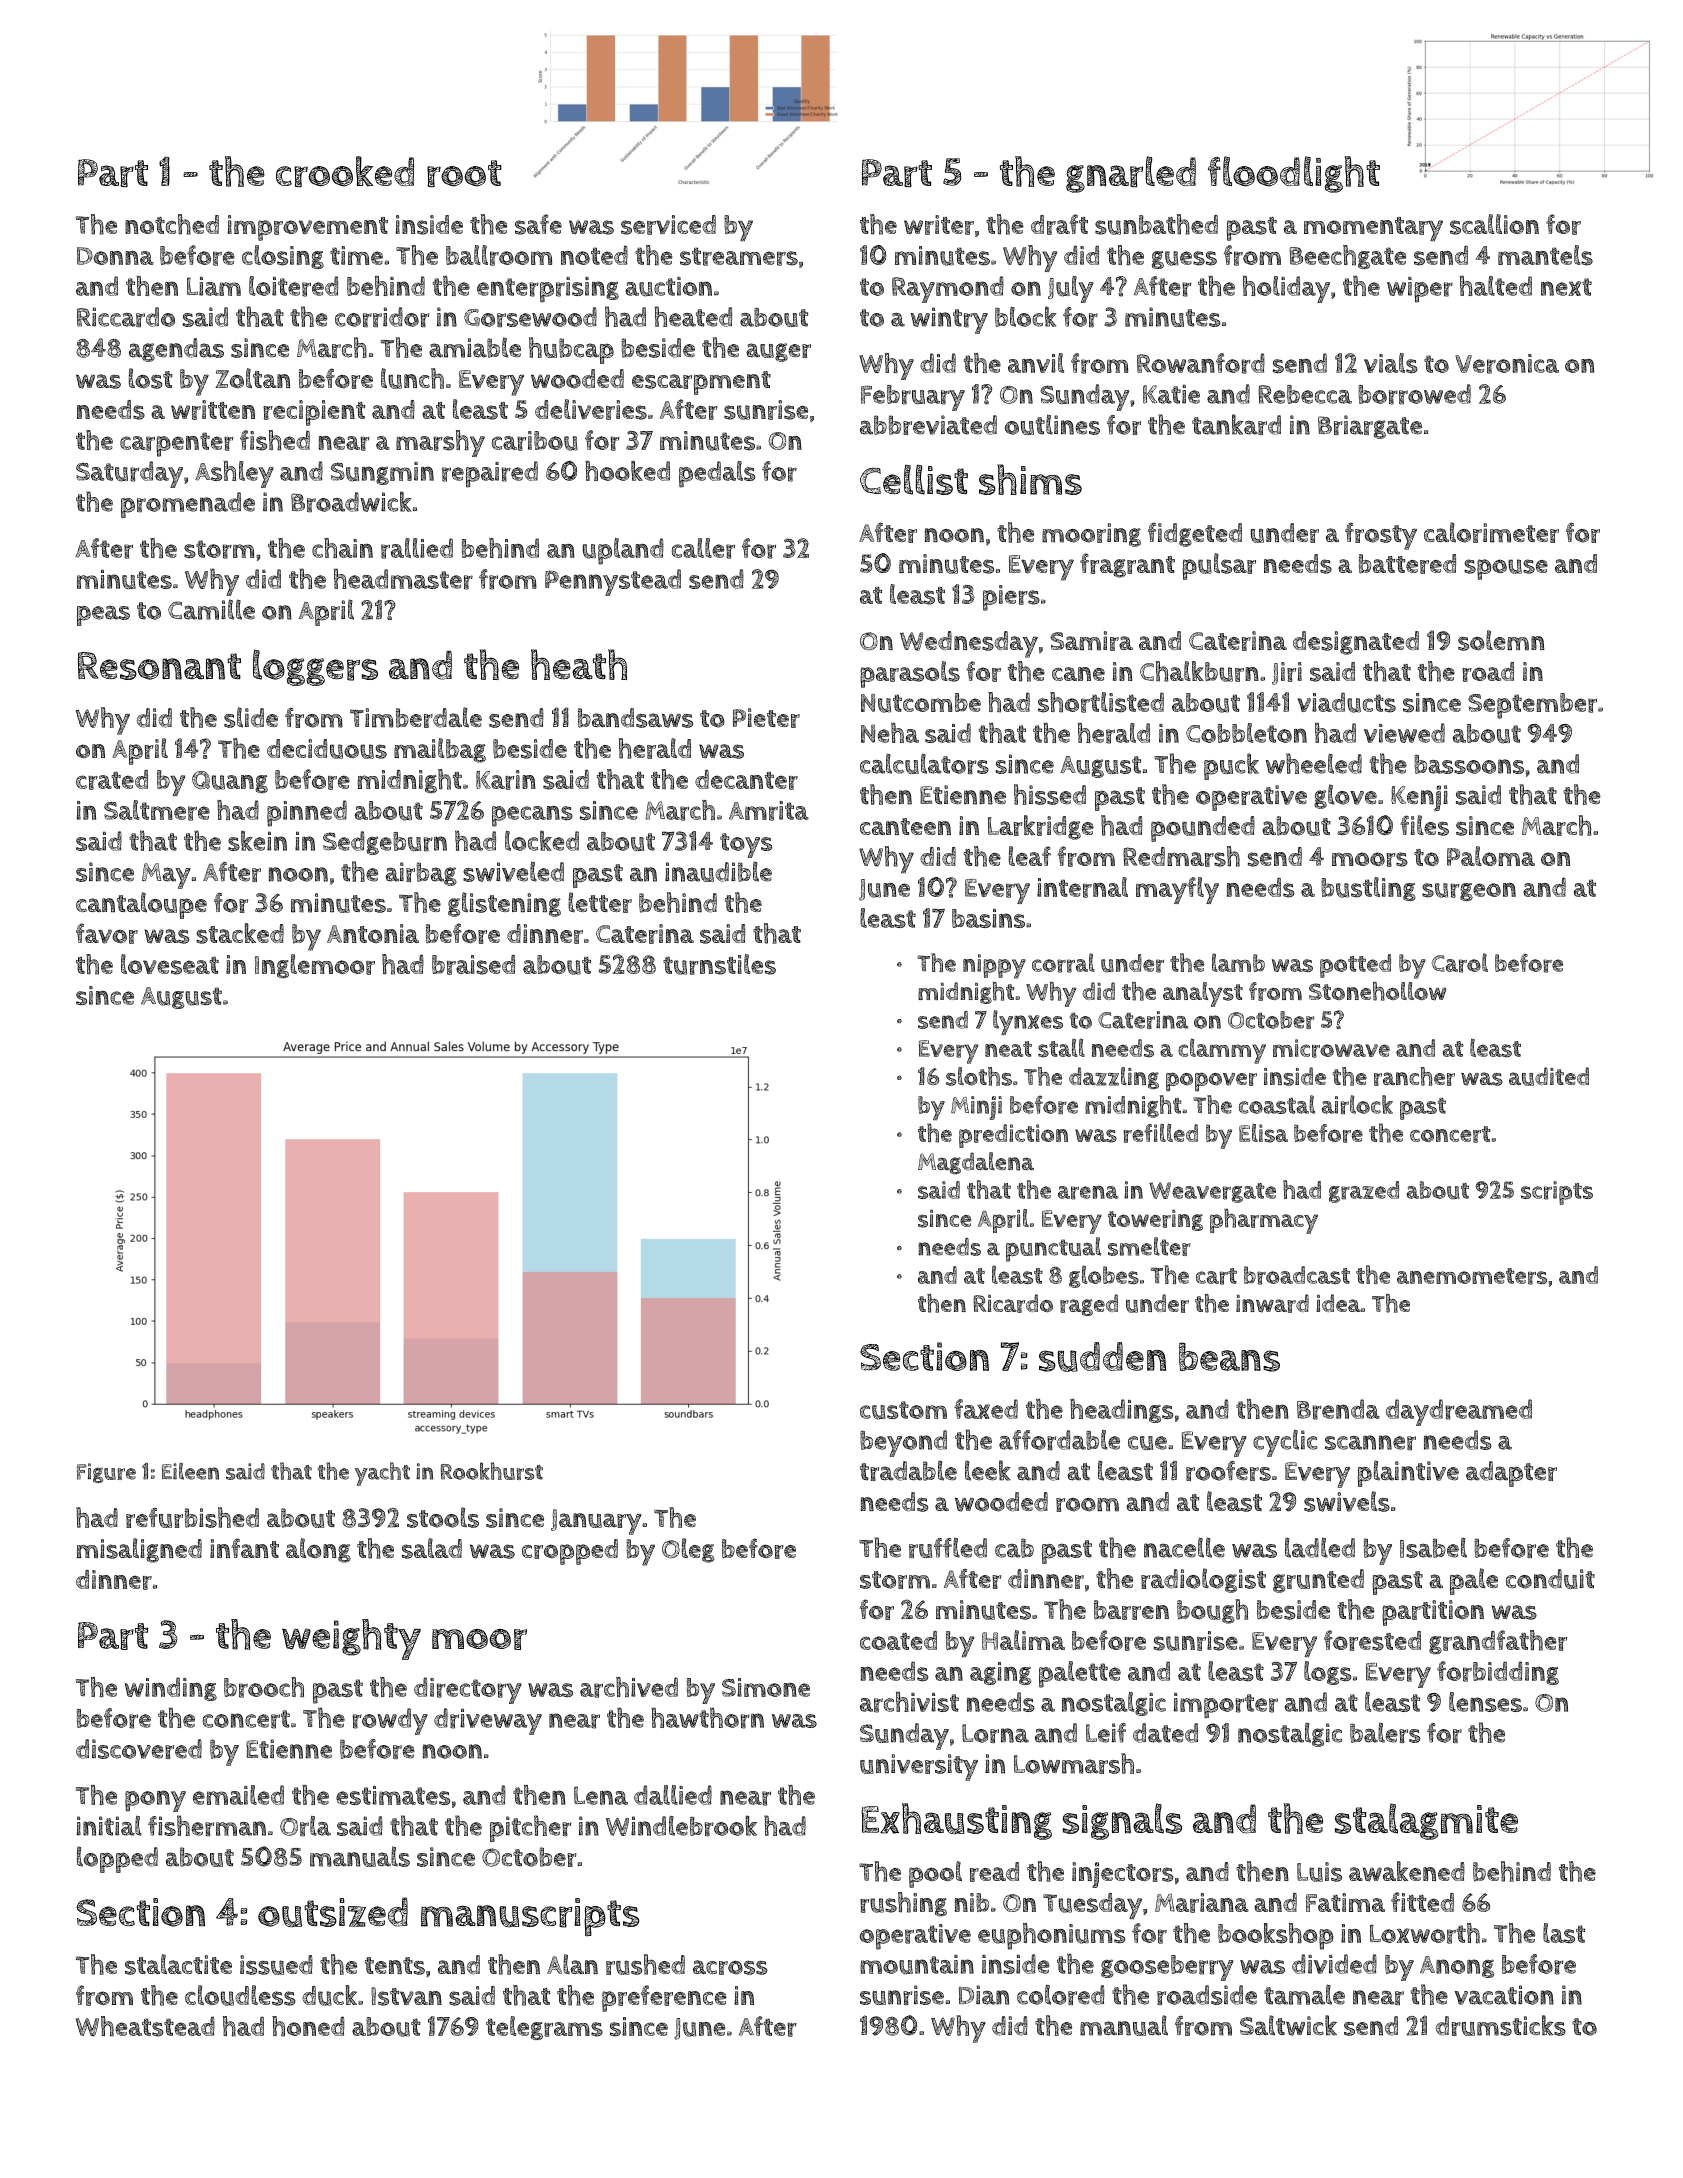 The width and height of the screenshot is (1683, 2178). What do you see at coordinates (190, 1471) in the screenshot?
I see `Eileen` at bounding box center [190, 1471].
